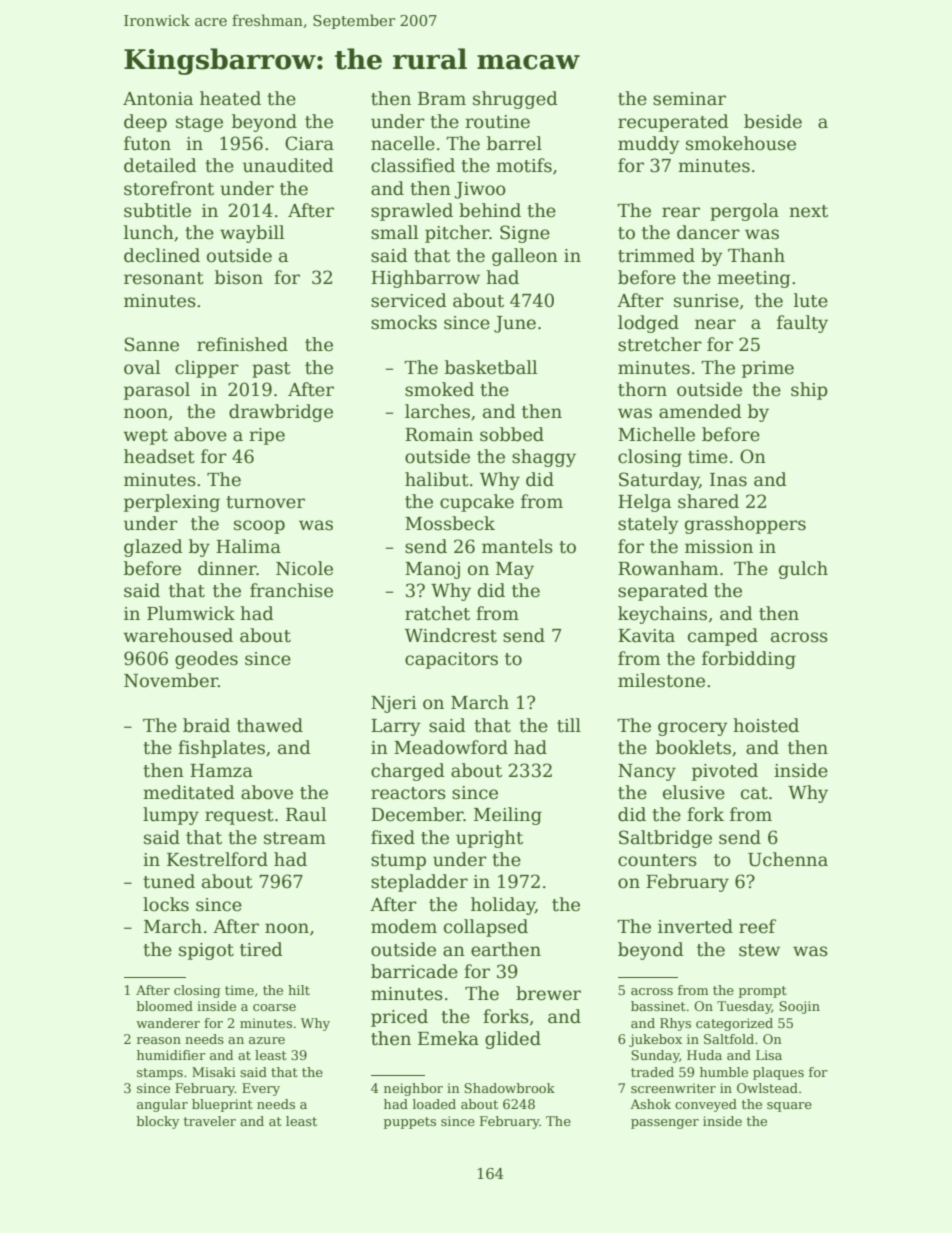  Describe the element at coordinates (230, 98) in the page. I see `heated` at that location.
